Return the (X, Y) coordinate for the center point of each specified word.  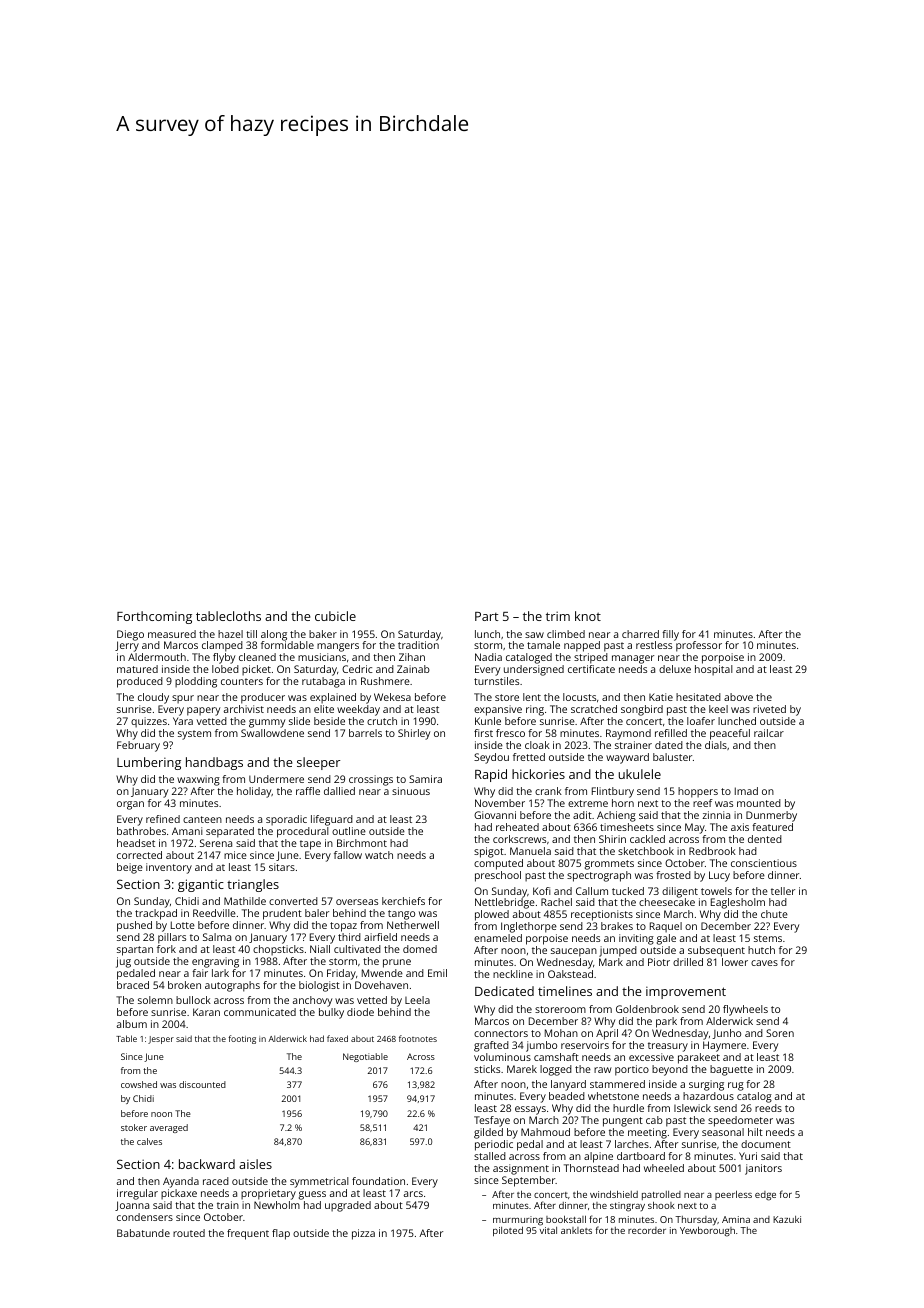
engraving (215, 962)
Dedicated (504, 991)
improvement (686, 992)
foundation (378, 1181)
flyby (224, 658)
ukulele (640, 774)
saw (534, 635)
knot (588, 616)
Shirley (414, 734)
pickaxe (179, 1194)
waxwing (198, 780)
